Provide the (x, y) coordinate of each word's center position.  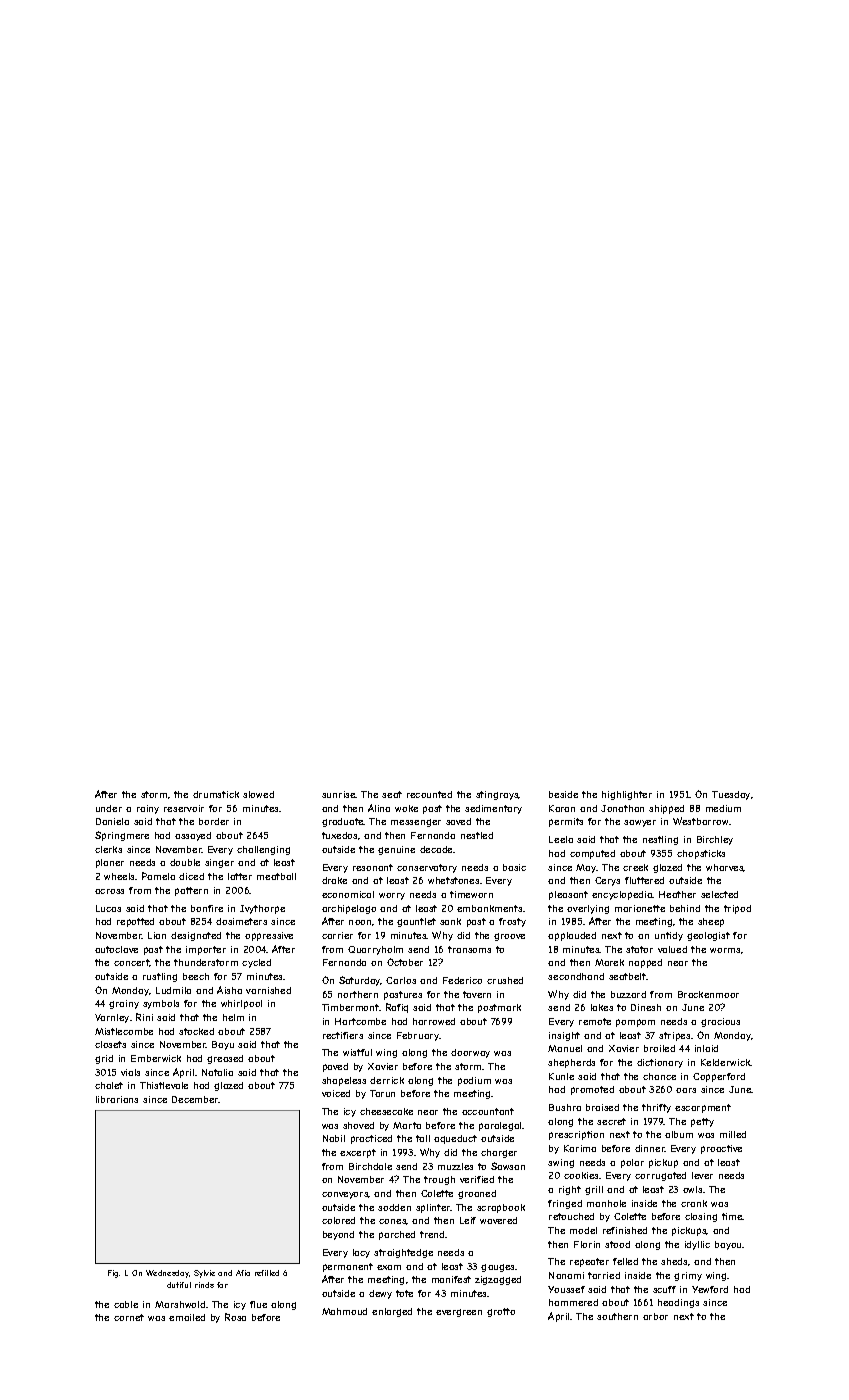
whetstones (453, 880)
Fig (113, 1274)
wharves (725, 868)
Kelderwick (726, 1062)
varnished (268, 990)
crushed (505, 980)
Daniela (112, 821)
